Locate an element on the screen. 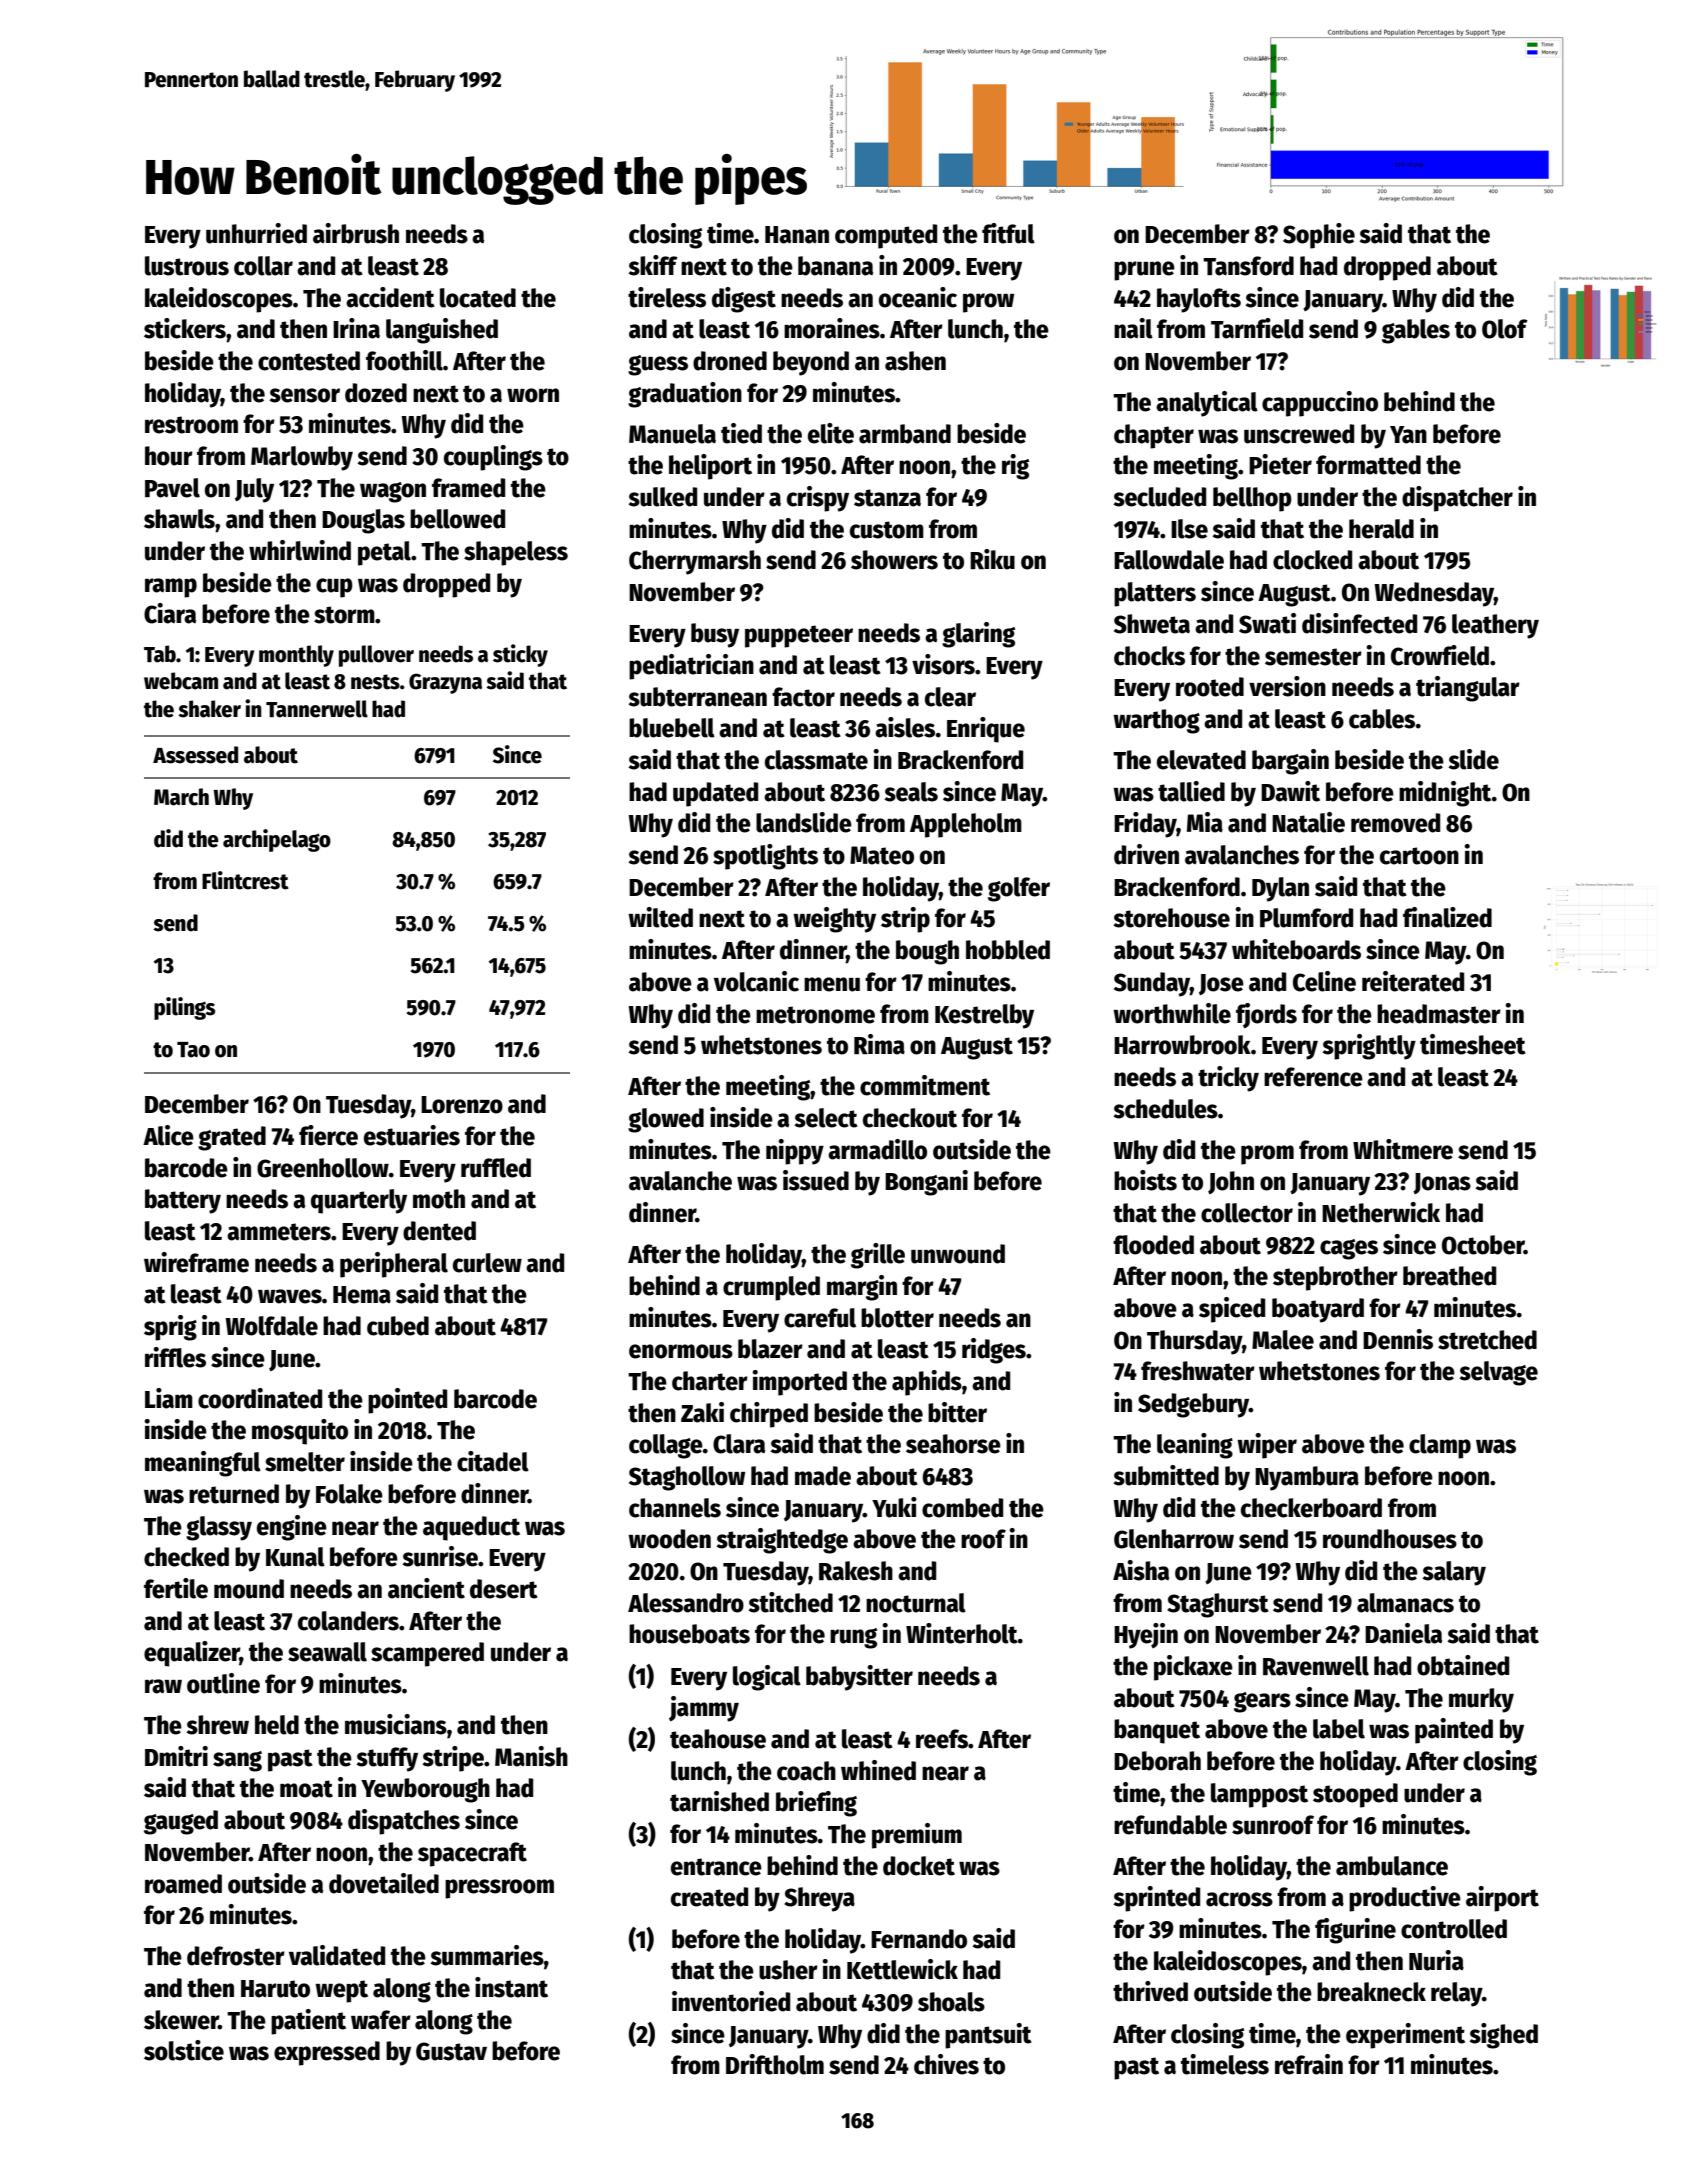  sensor is located at coordinates (304, 395).
